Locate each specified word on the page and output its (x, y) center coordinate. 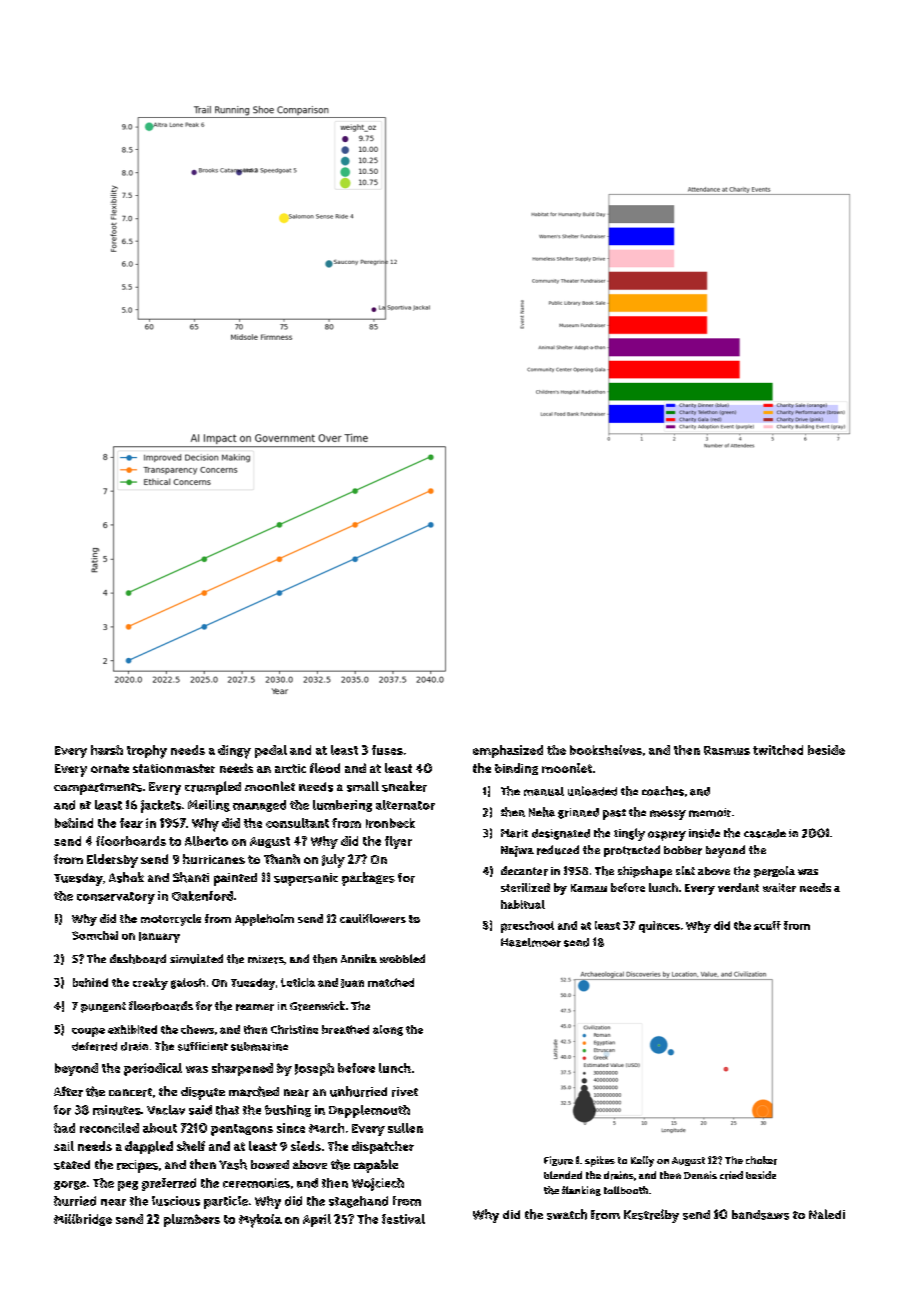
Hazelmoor (531, 942)
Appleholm (264, 920)
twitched (778, 750)
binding (516, 769)
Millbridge (83, 1220)
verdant (738, 887)
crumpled (213, 788)
